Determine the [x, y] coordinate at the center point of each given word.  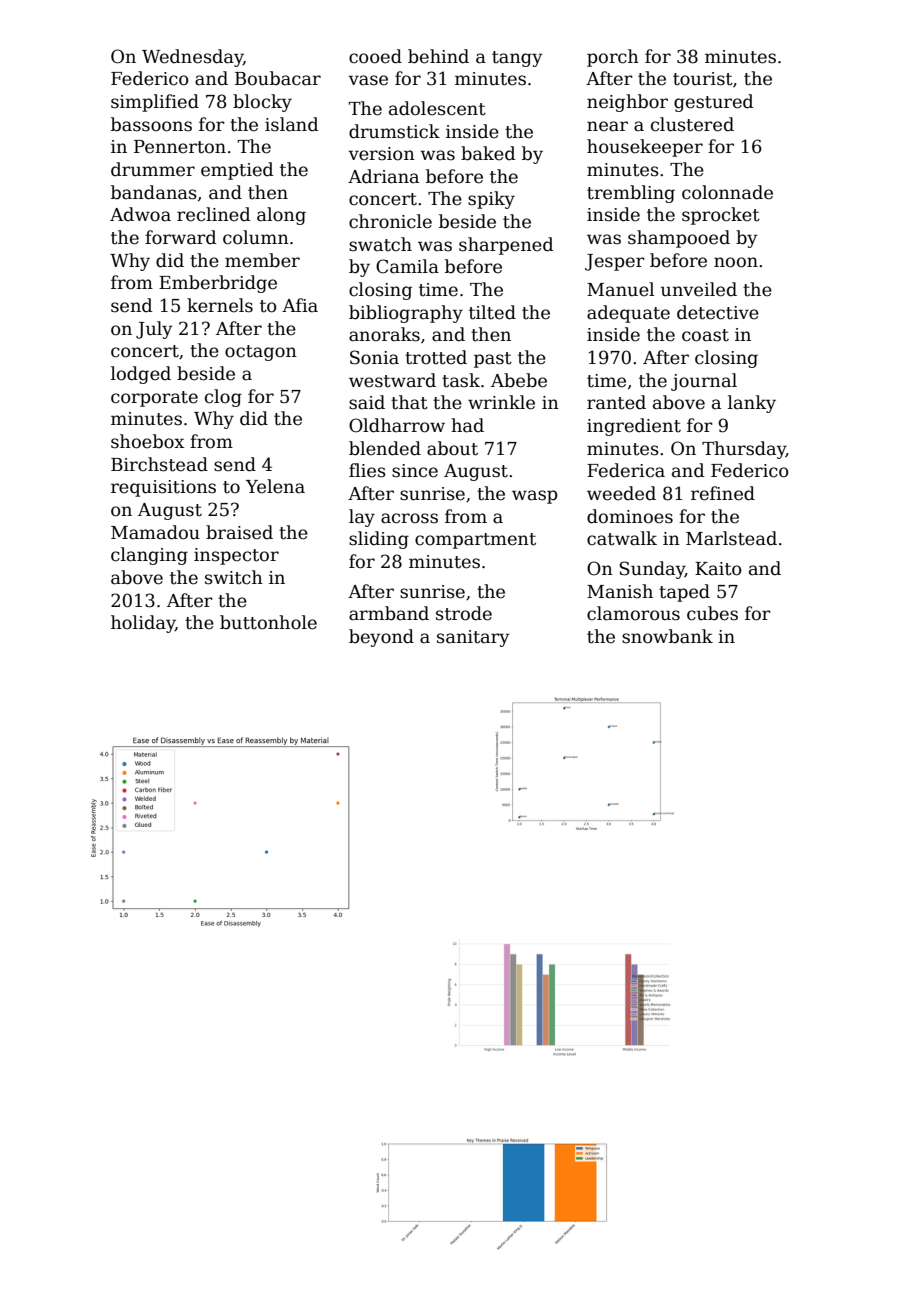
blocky [262, 103]
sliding [379, 540]
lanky [752, 404]
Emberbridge [218, 284]
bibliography [406, 314]
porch [613, 58]
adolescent [437, 108]
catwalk [622, 538]
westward [392, 380]
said [367, 402]
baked [488, 153]
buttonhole [268, 622]
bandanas [154, 192]
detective [718, 312]
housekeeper [645, 148]
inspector [236, 556]
